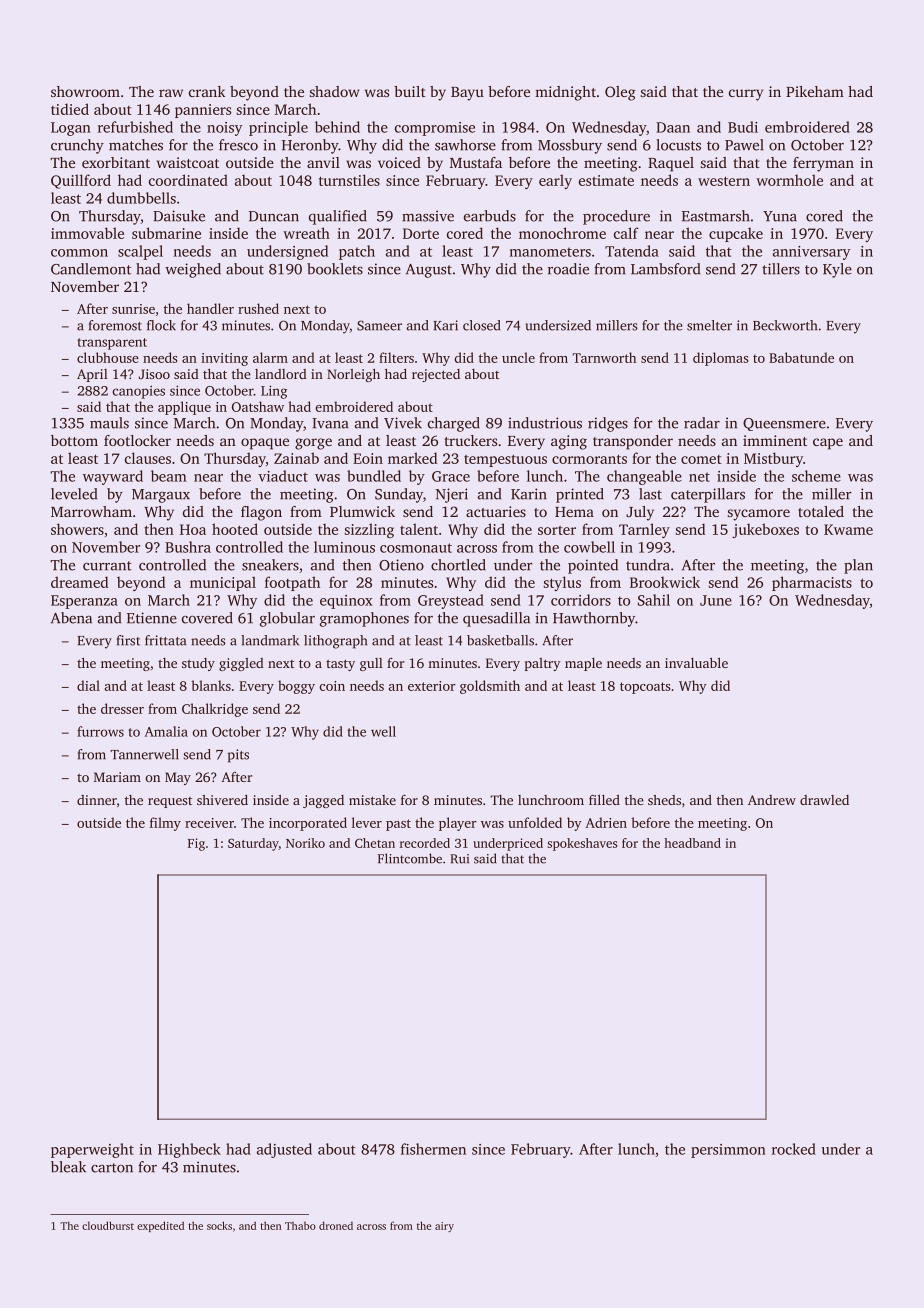  Describe the element at coordinates (476, 162) in the document. I see `Mustafa` at that location.
